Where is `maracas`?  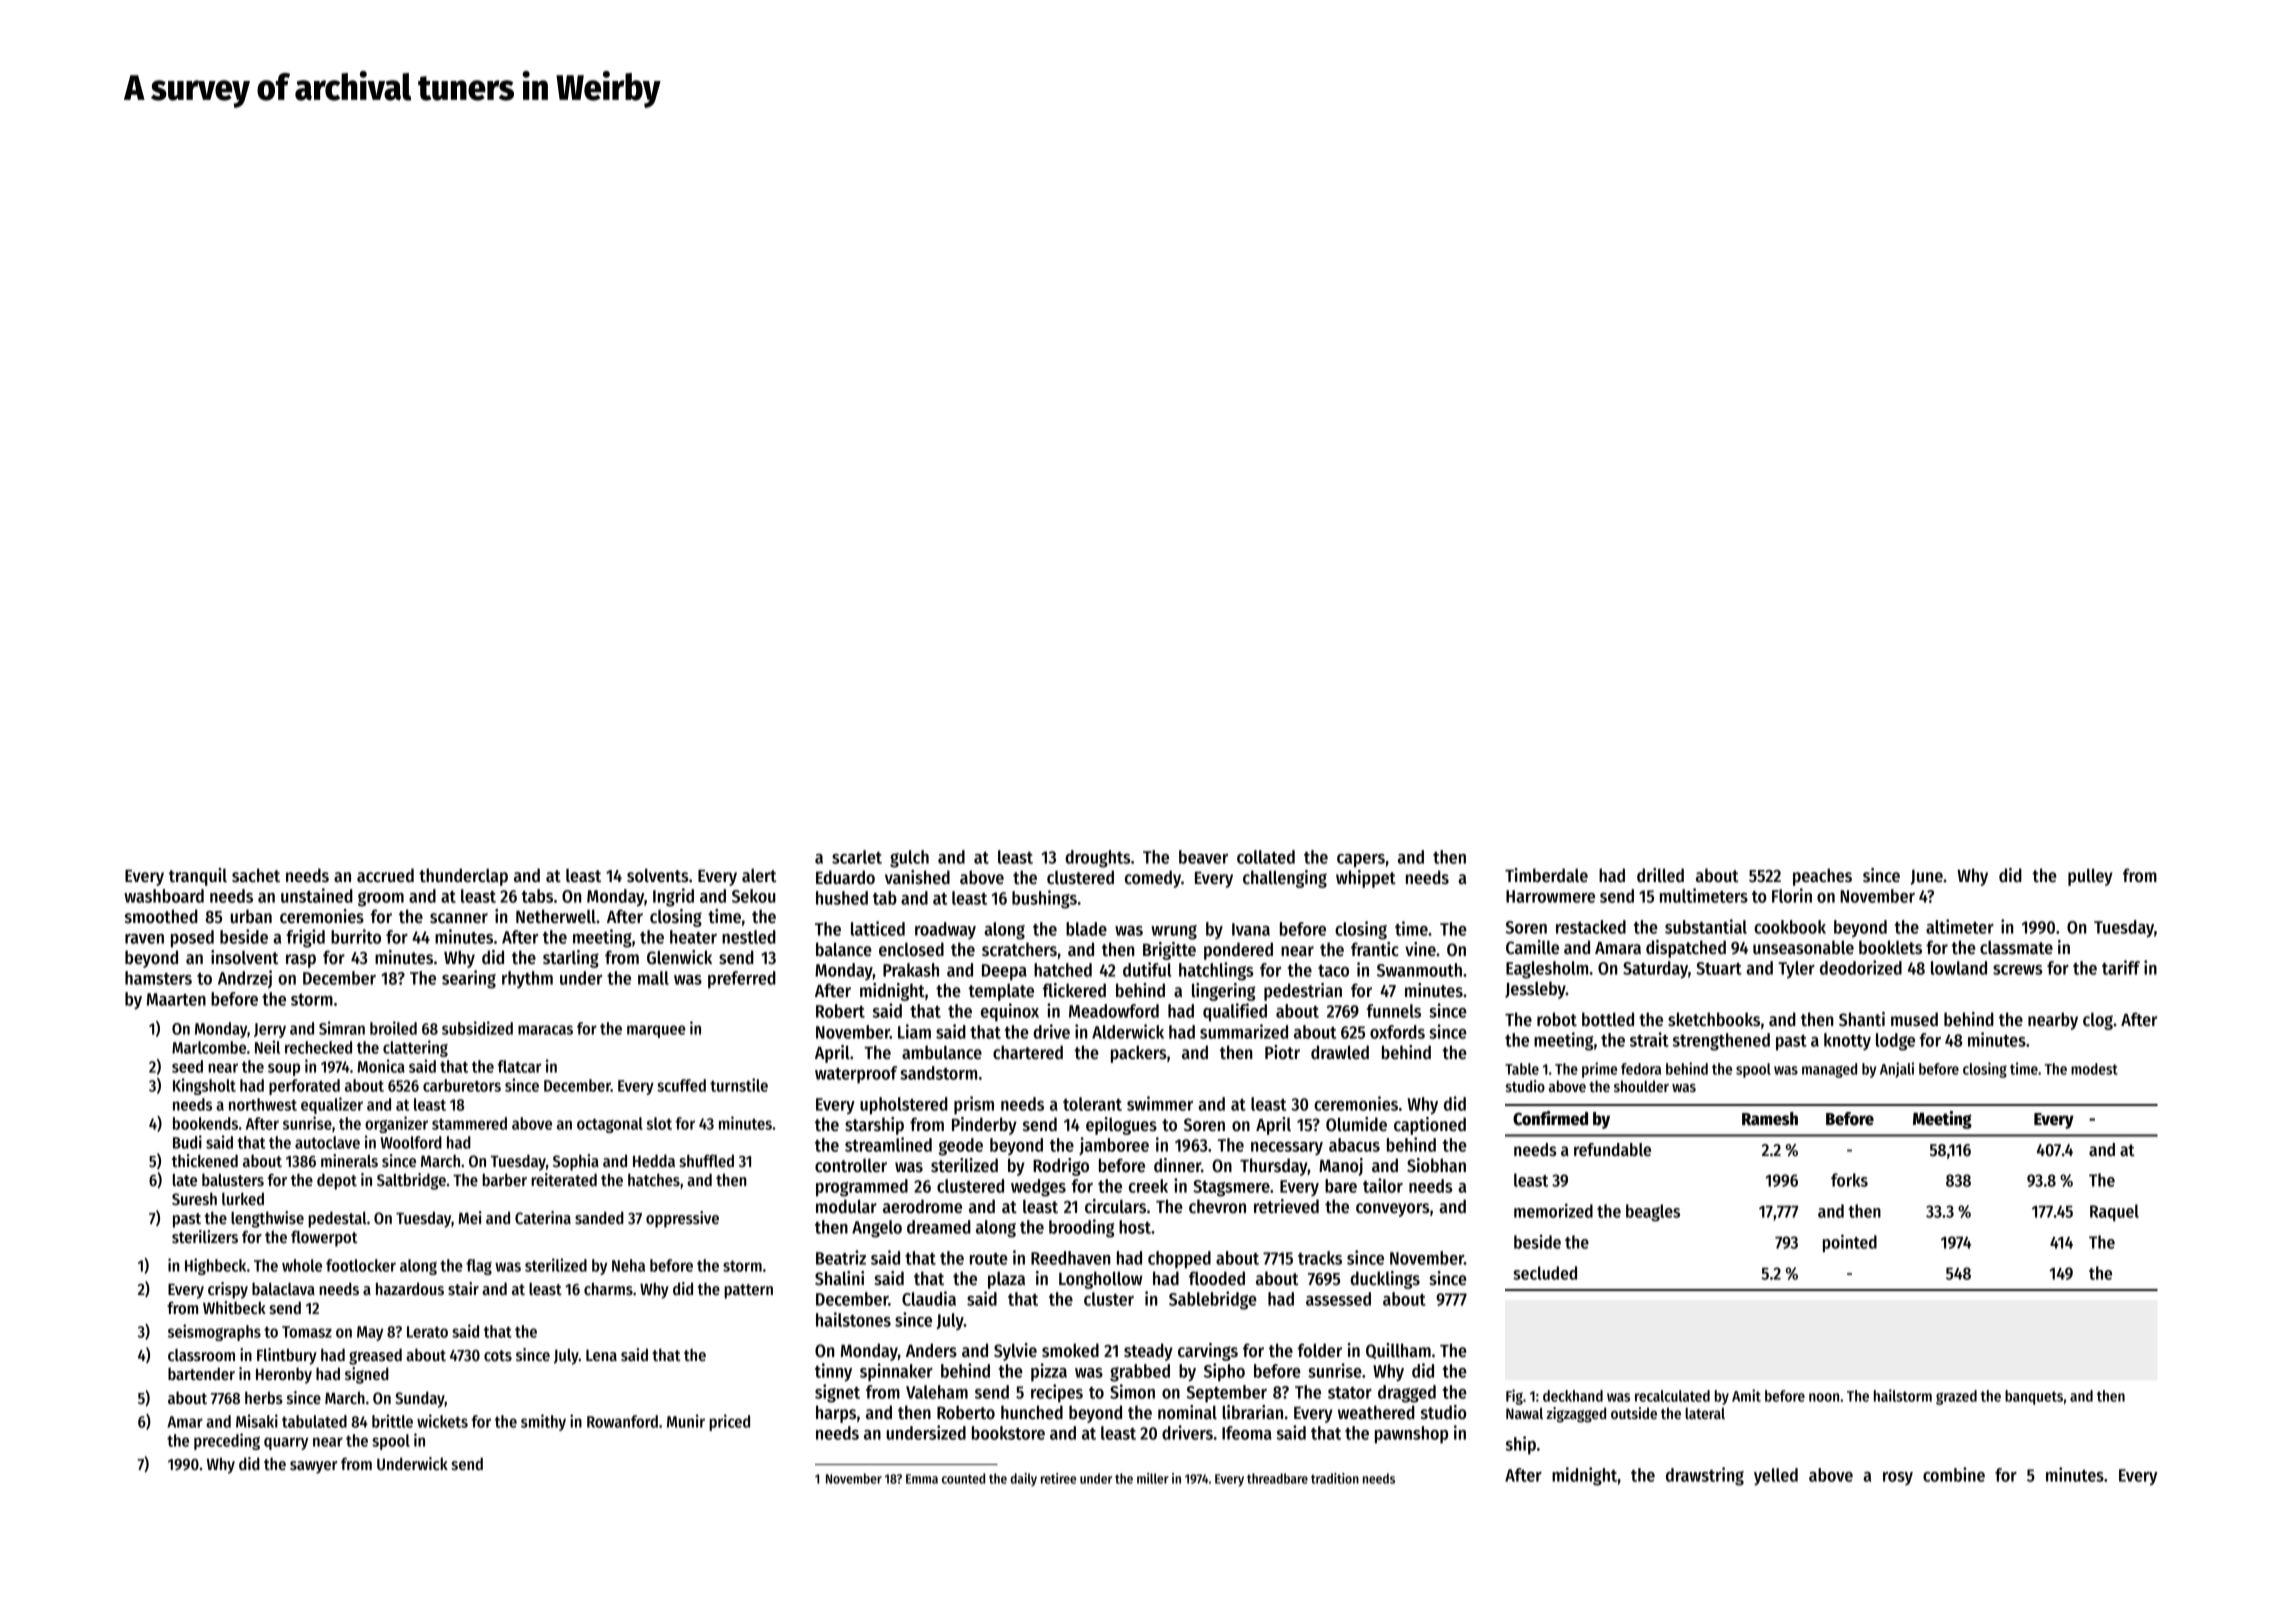
maracas is located at coordinates (545, 1030).
